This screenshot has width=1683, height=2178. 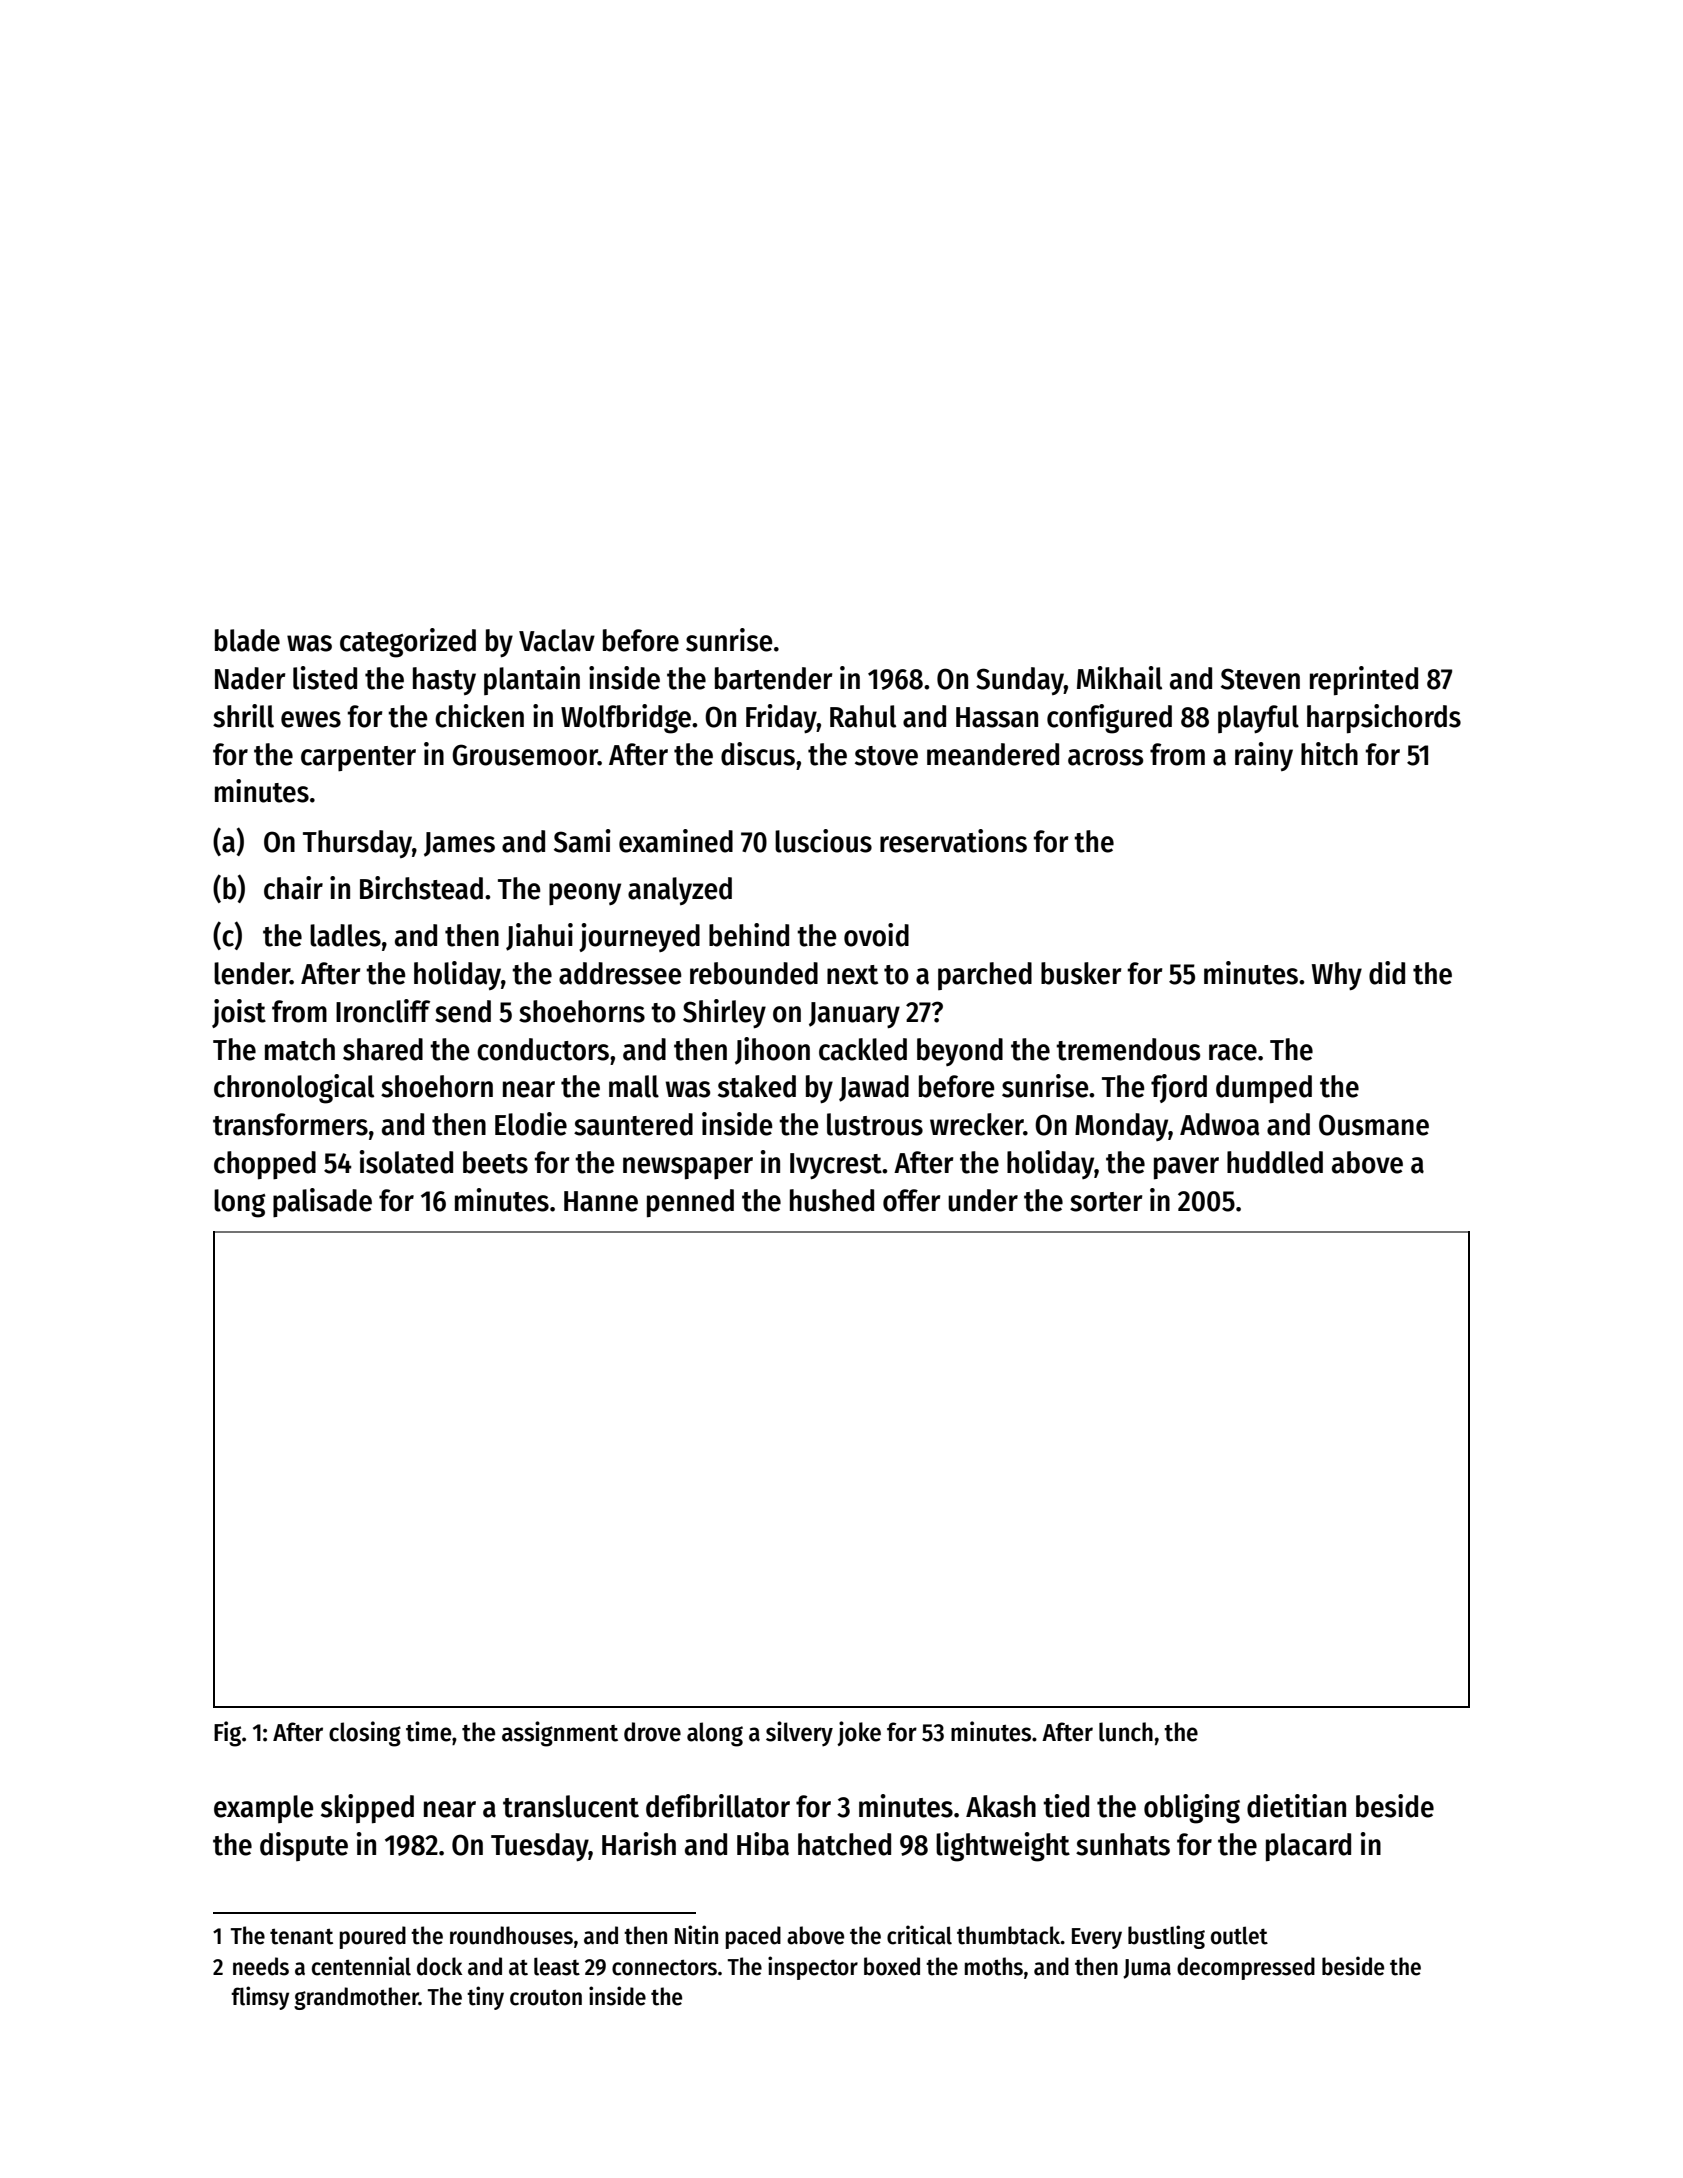 What do you see at coordinates (1374, 1125) in the screenshot?
I see `Ousmane` at bounding box center [1374, 1125].
